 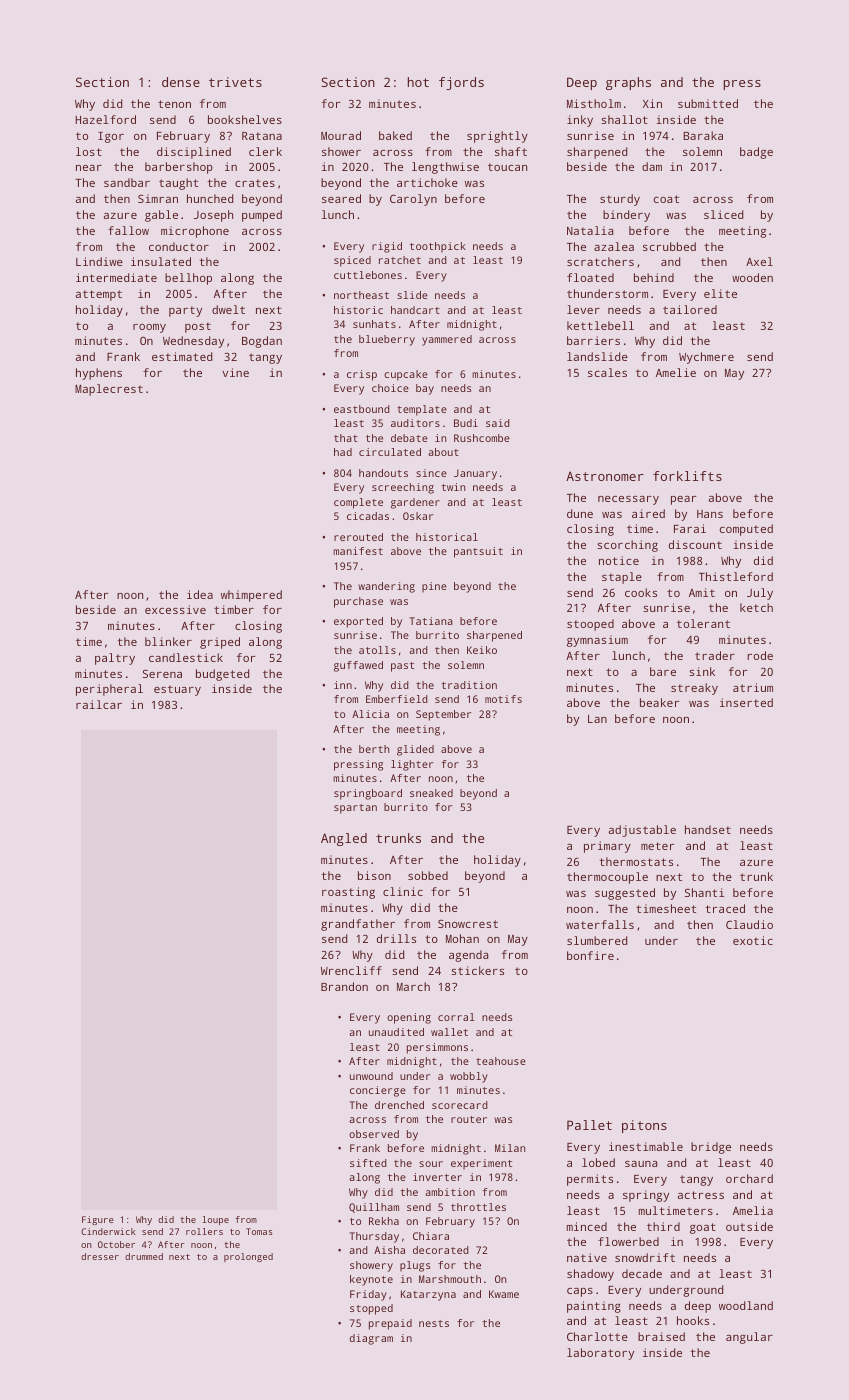 What do you see at coordinates (177, 690) in the screenshot?
I see `estuary` at bounding box center [177, 690].
